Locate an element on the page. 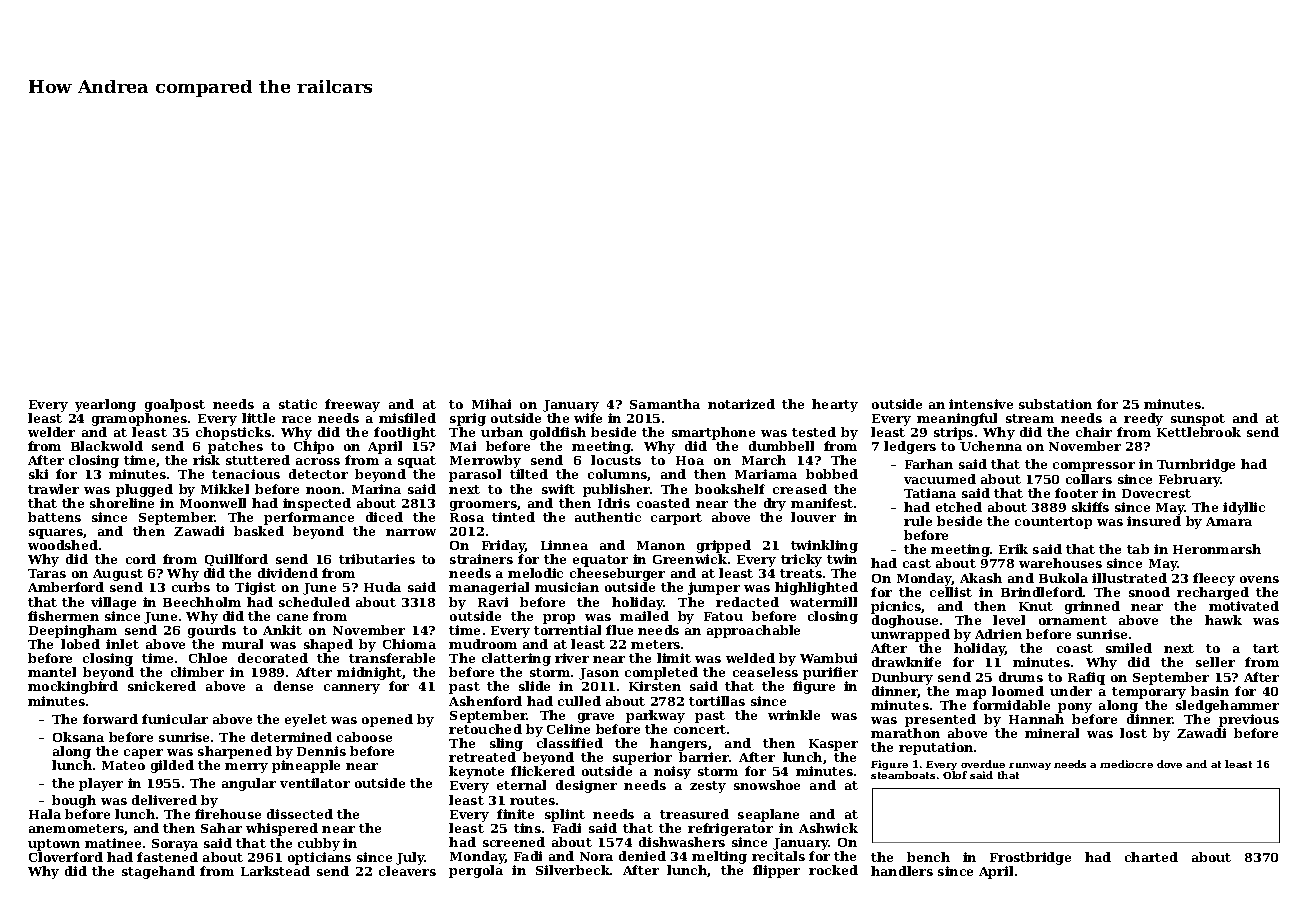 This document has width=1308, height=924. chair is located at coordinates (1094, 432).
